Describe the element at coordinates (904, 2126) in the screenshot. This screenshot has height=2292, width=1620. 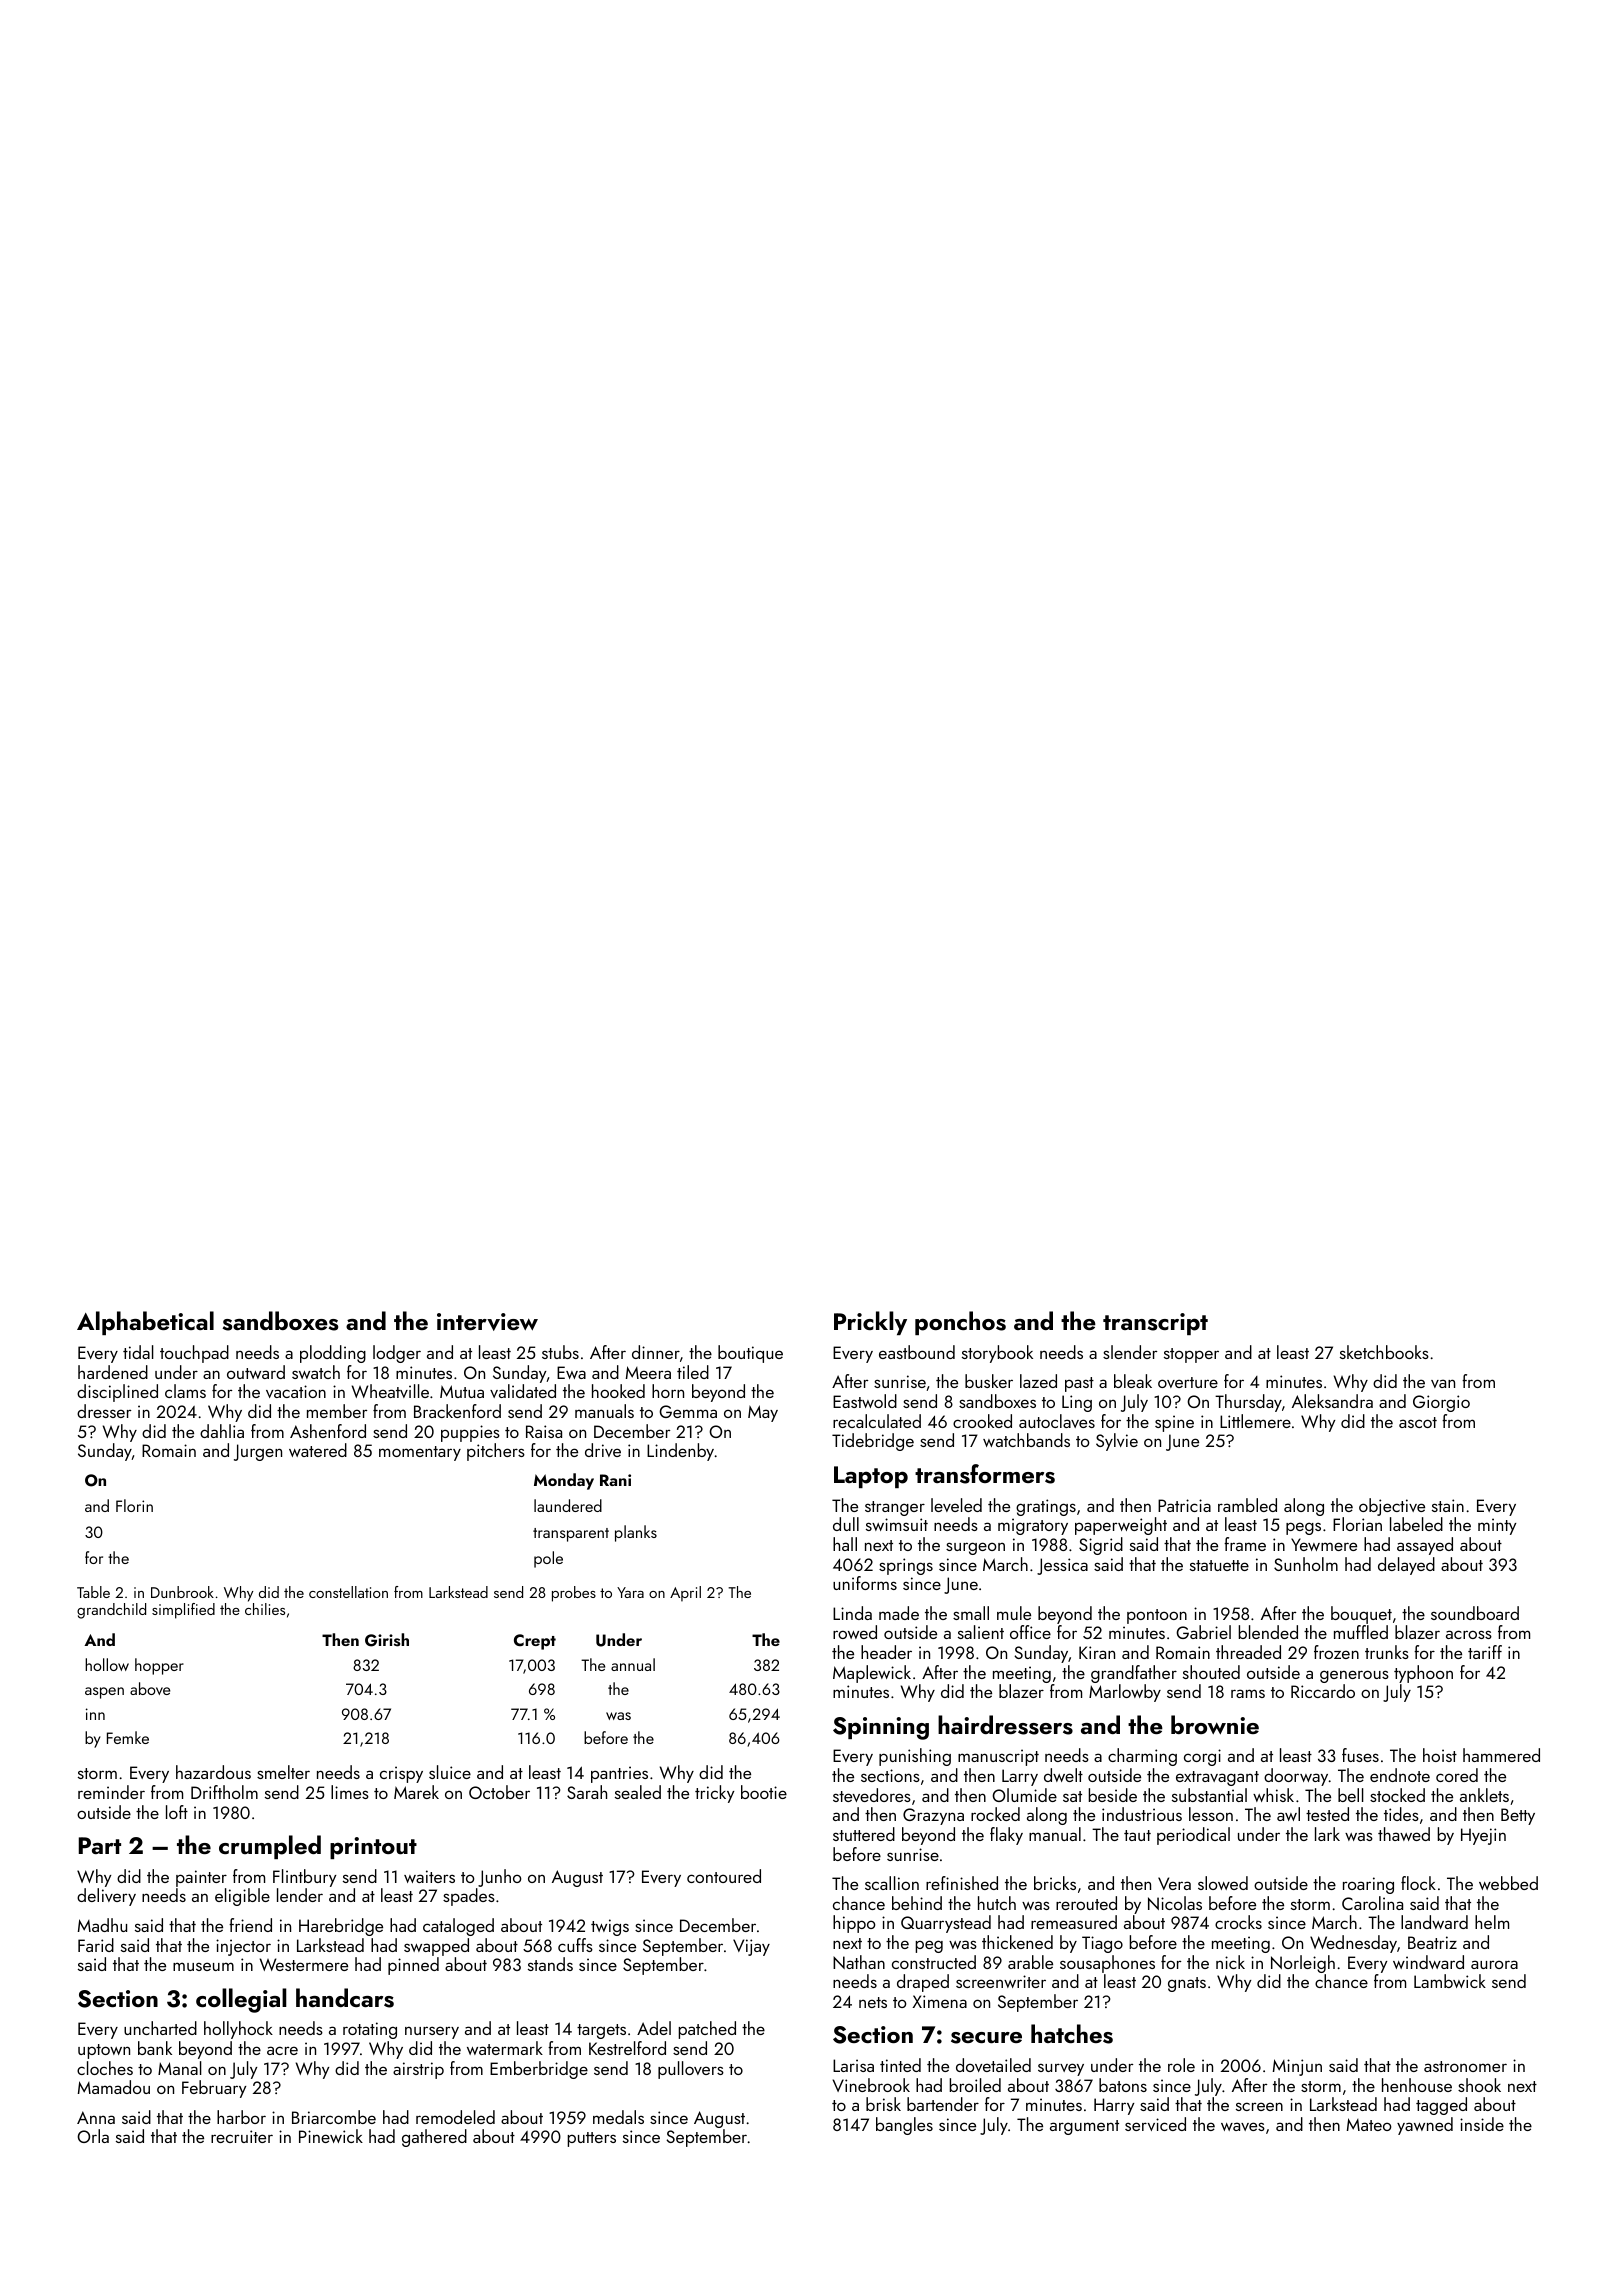
I see `bangles` at that location.
